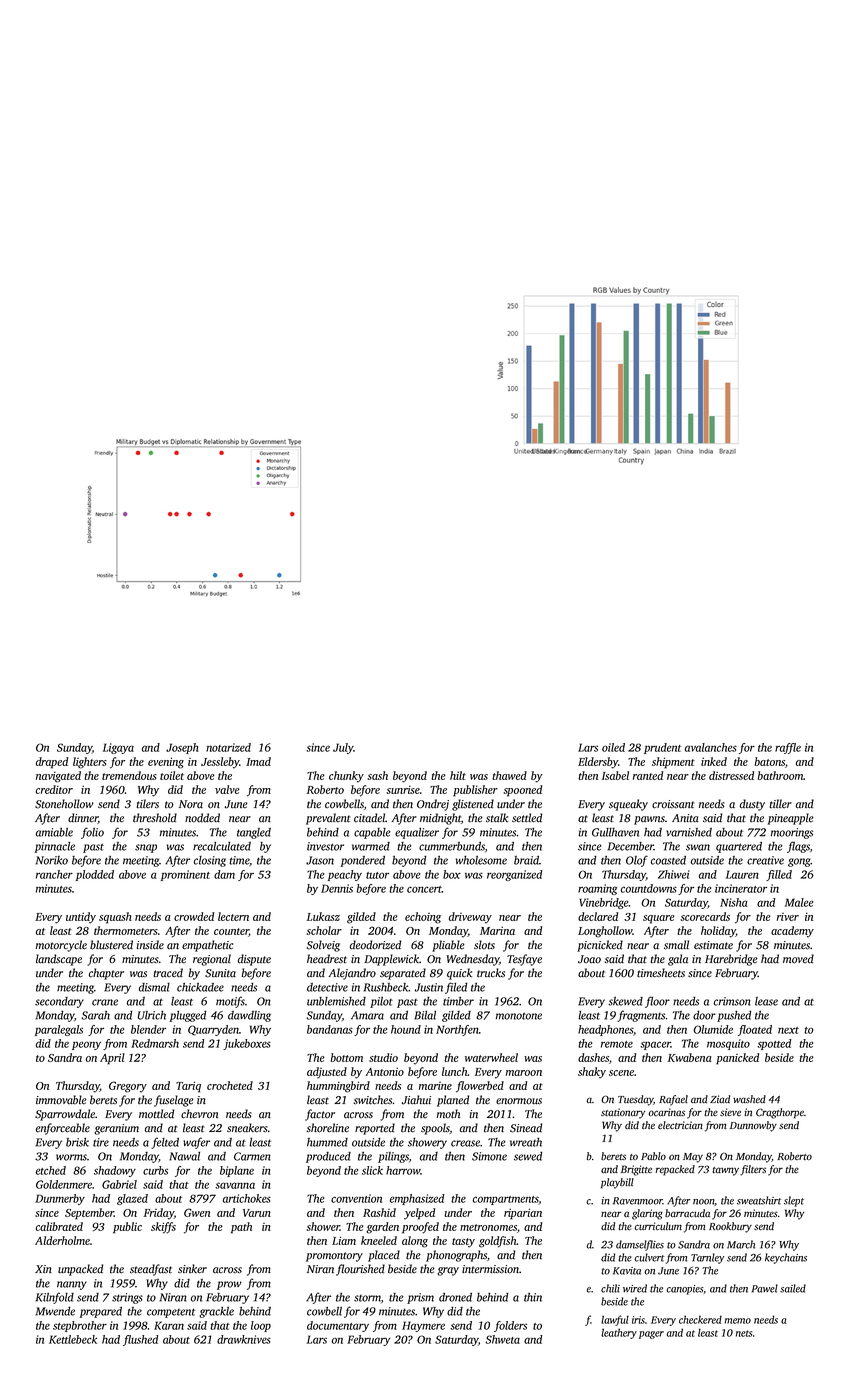  Describe the element at coordinates (780, 803) in the screenshot. I see `tiller` at that location.
